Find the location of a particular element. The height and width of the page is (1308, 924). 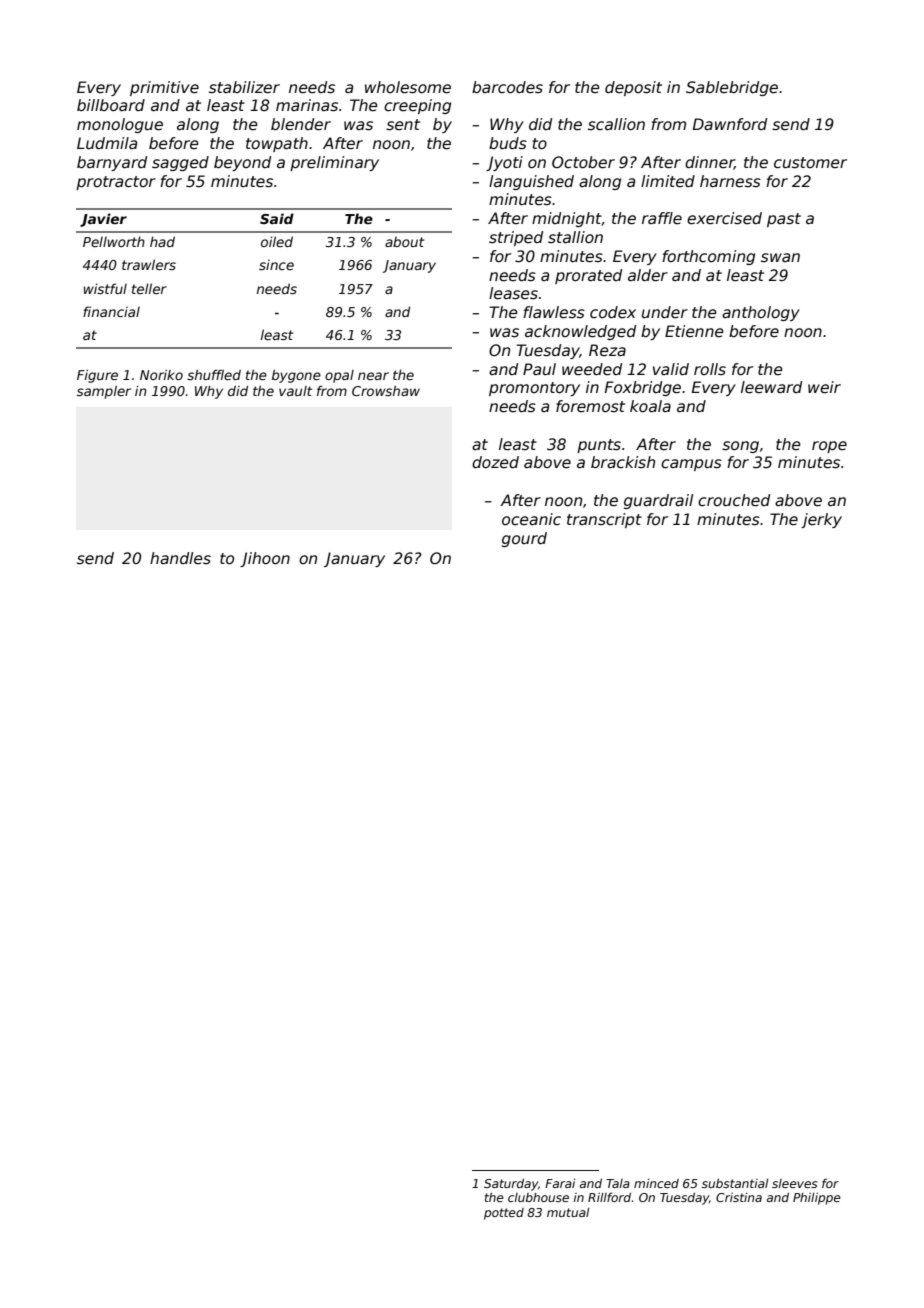

potted is located at coordinates (504, 1214).
